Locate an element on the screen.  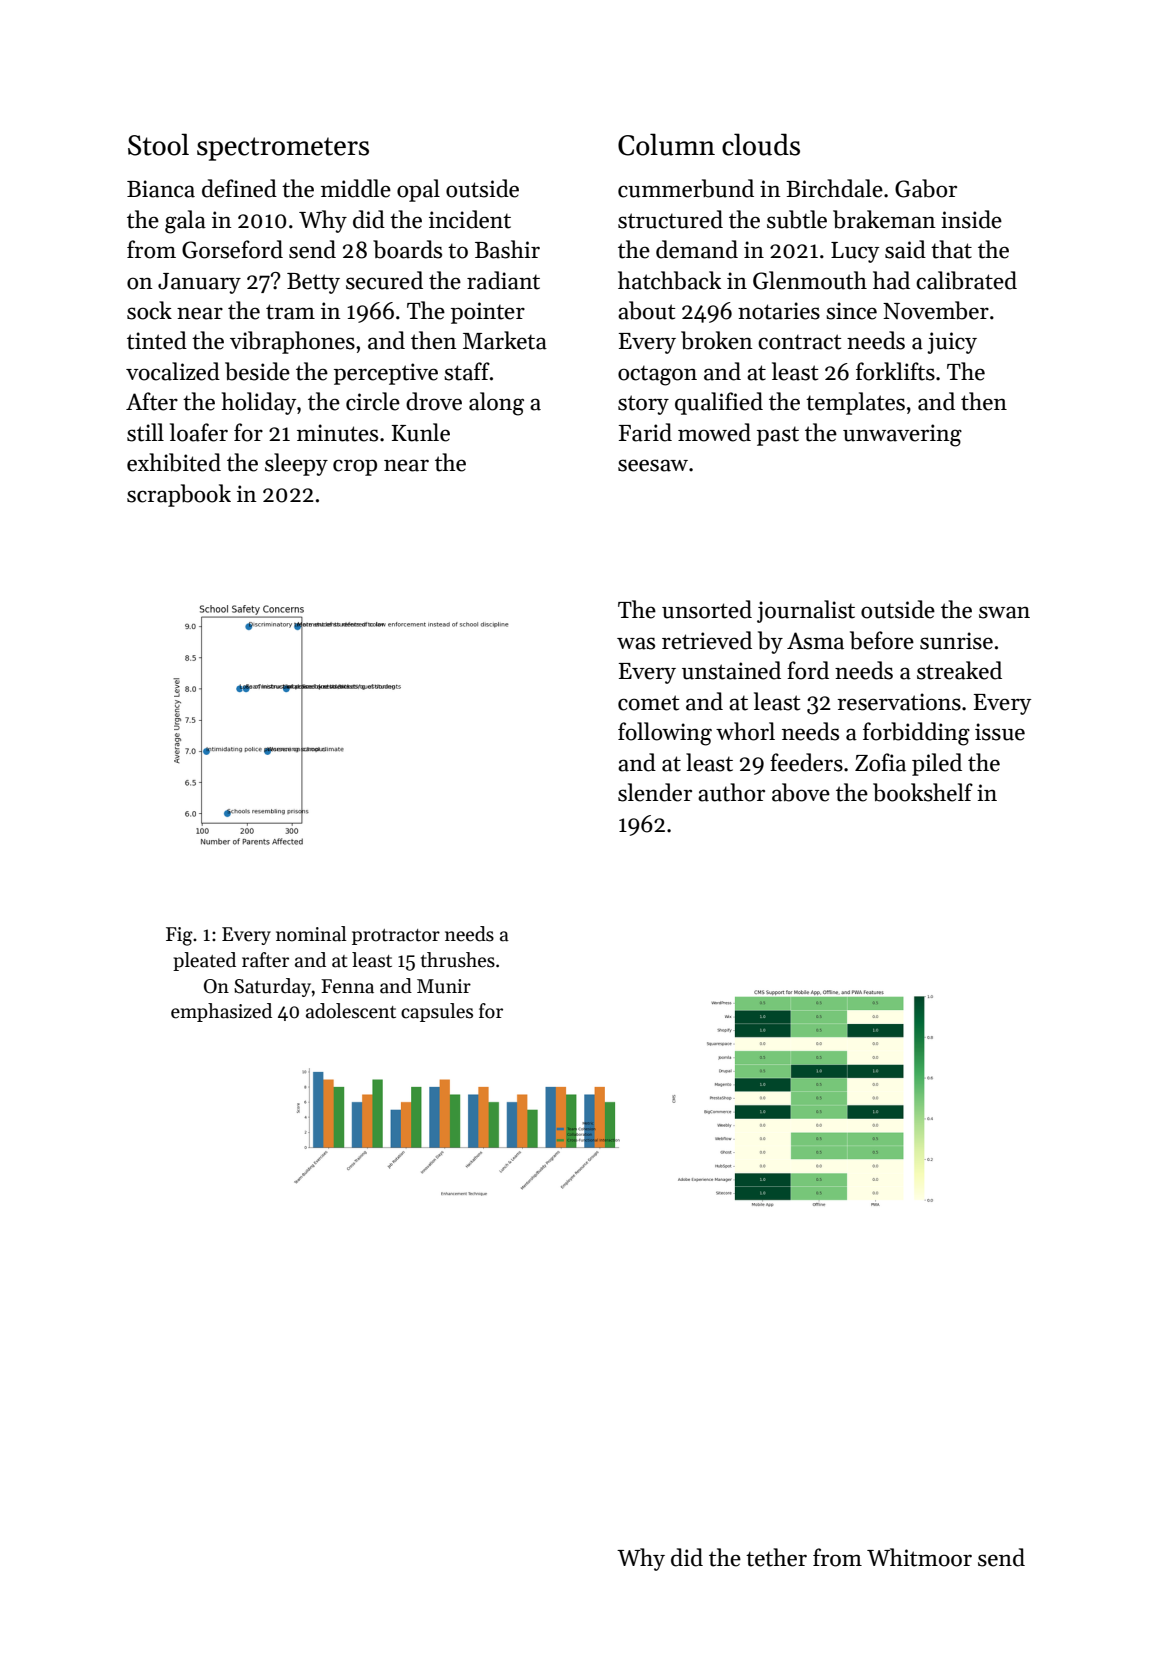
thrushes is located at coordinates (458, 960).
